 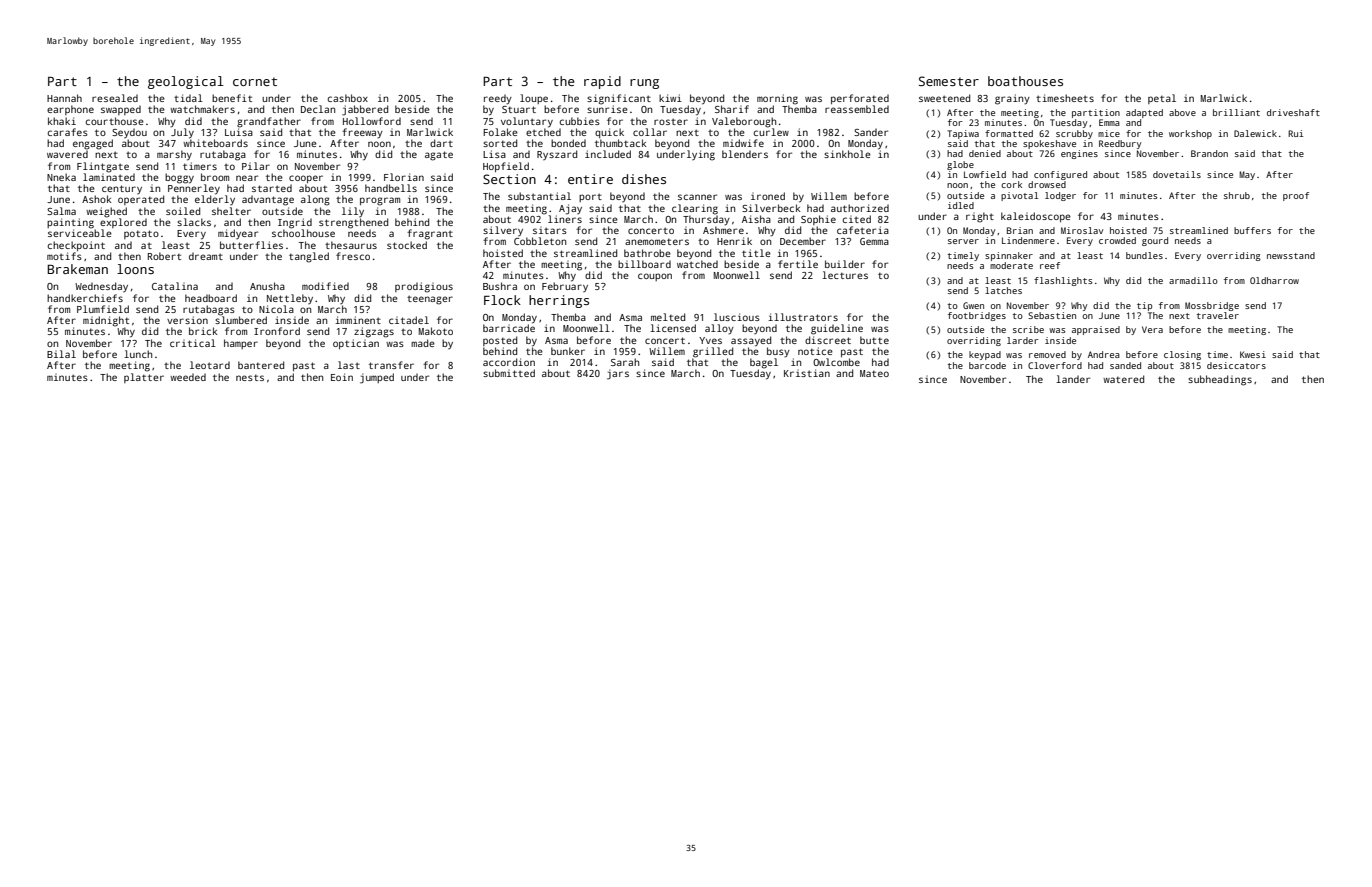 I want to click on courthouse, so click(x=114, y=121).
